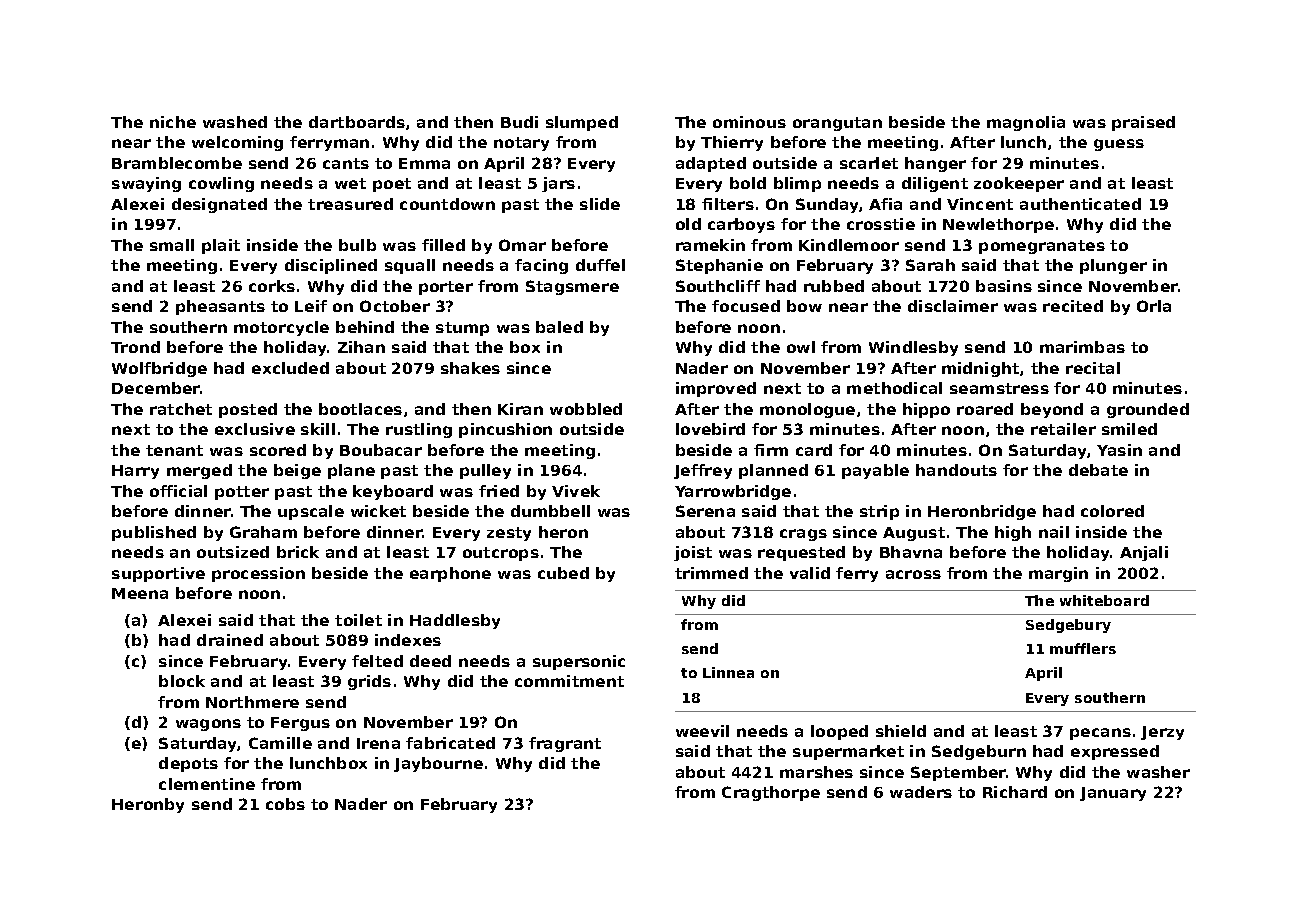  I want to click on clementine, so click(207, 784).
